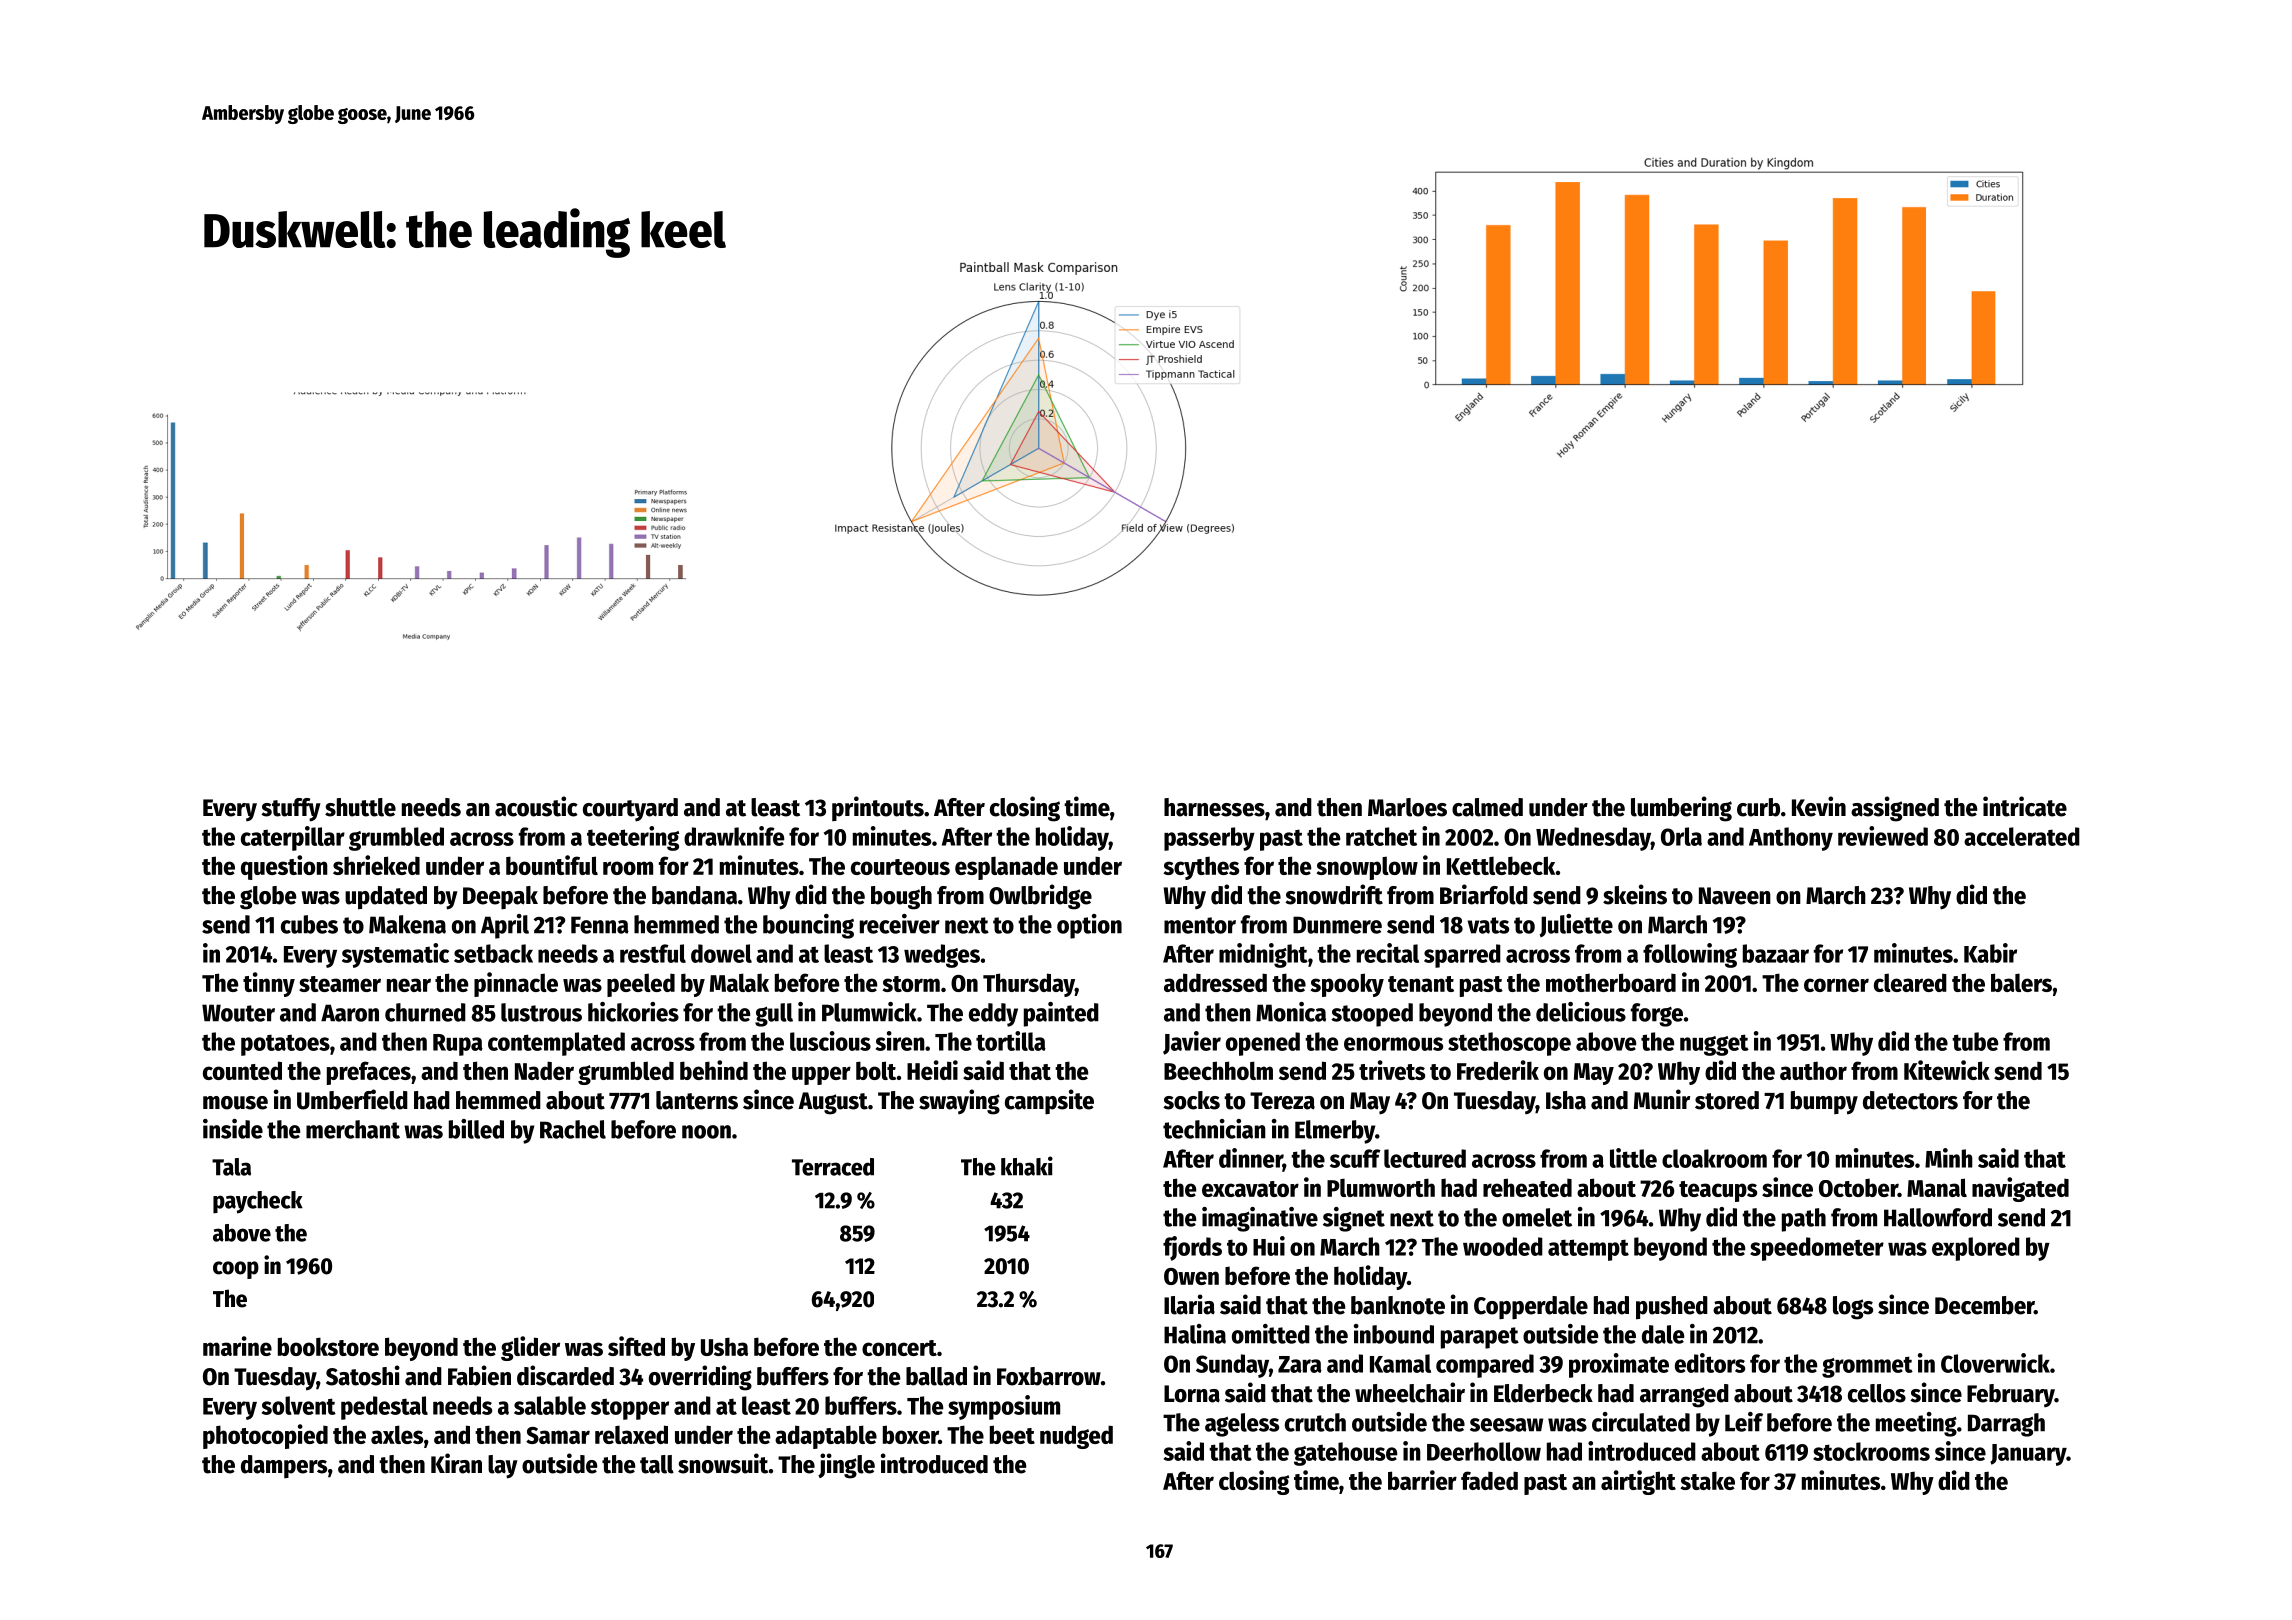 The image size is (2292, 1620). I want to click on Kiran, so click(456, 1463).
